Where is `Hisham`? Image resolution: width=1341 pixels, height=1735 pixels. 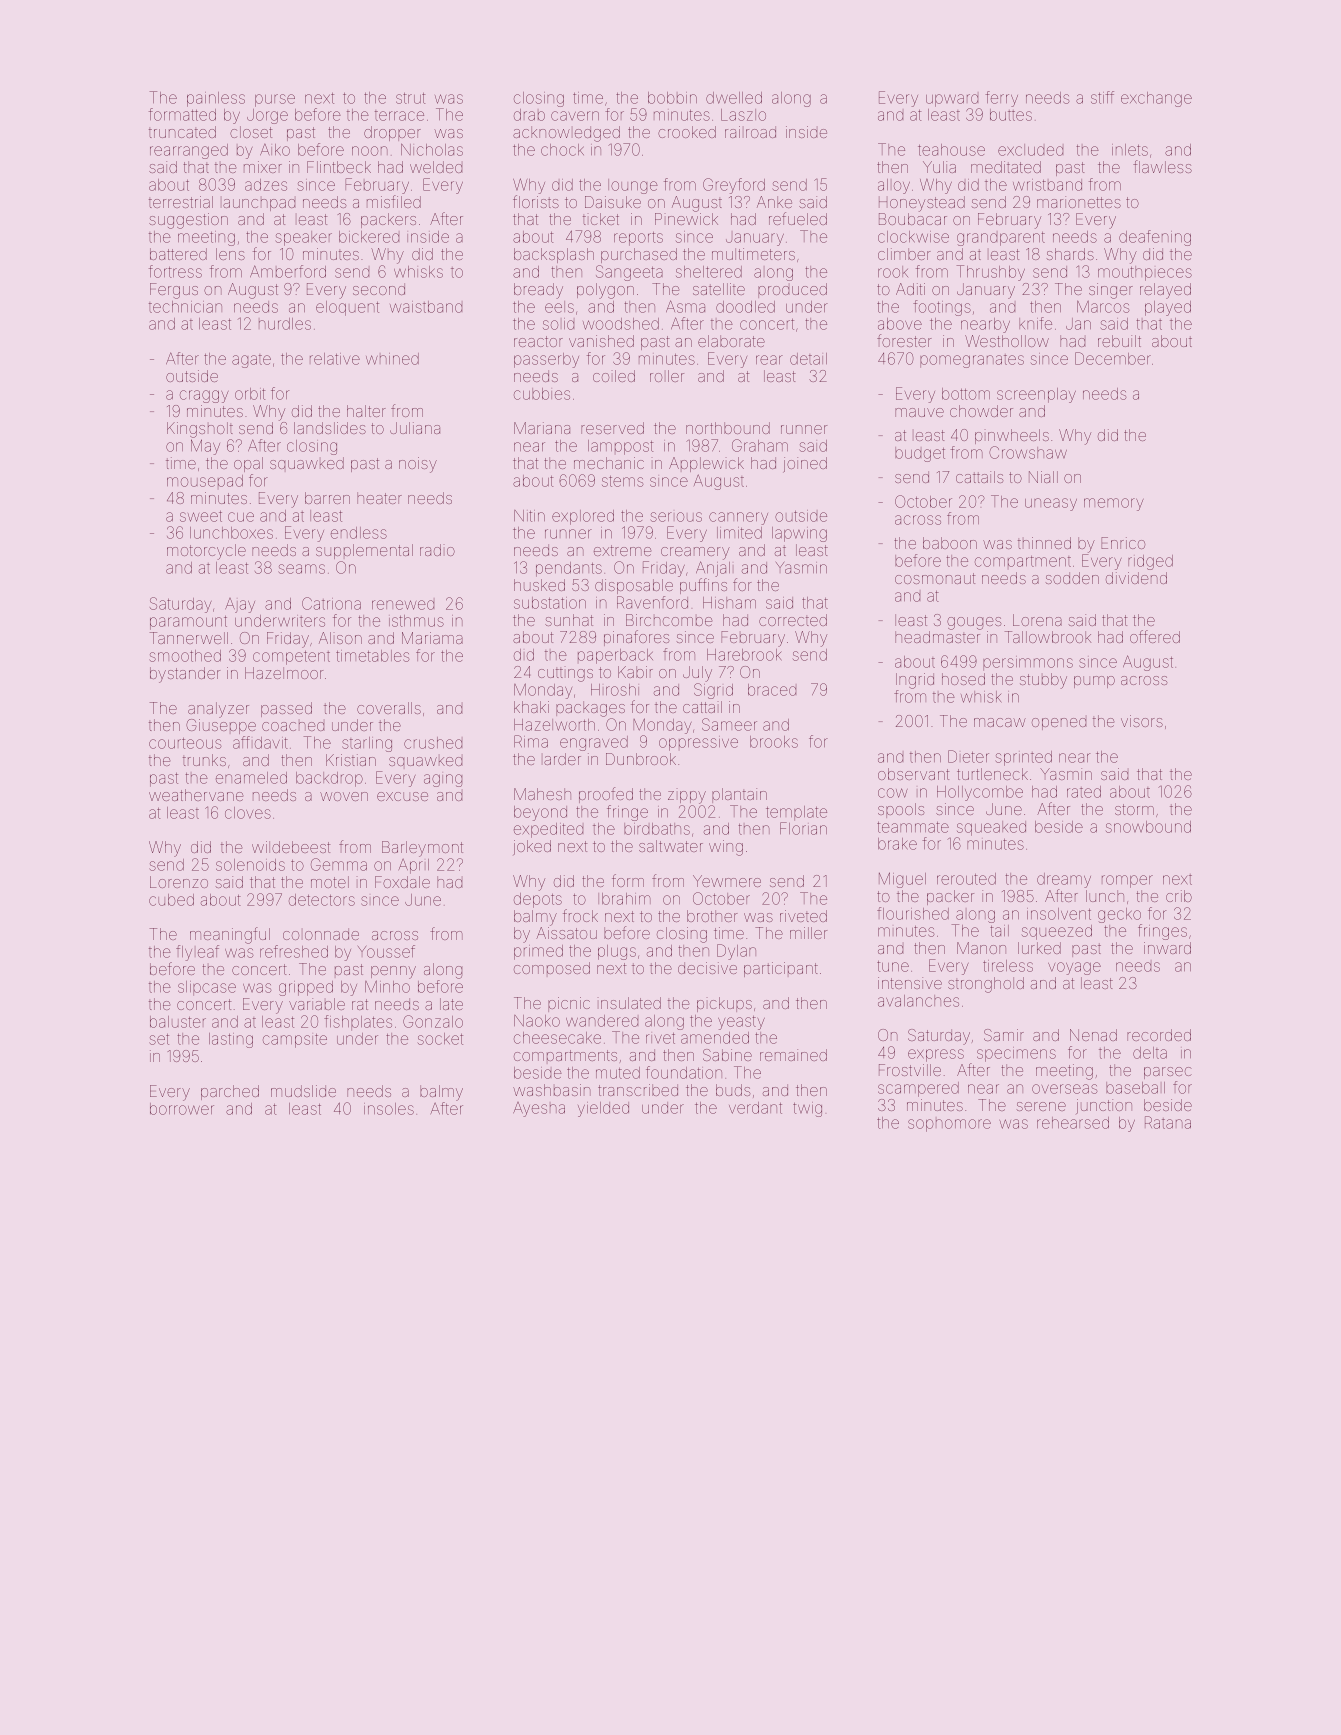
Hisham is located at coordinates (729, 603).
